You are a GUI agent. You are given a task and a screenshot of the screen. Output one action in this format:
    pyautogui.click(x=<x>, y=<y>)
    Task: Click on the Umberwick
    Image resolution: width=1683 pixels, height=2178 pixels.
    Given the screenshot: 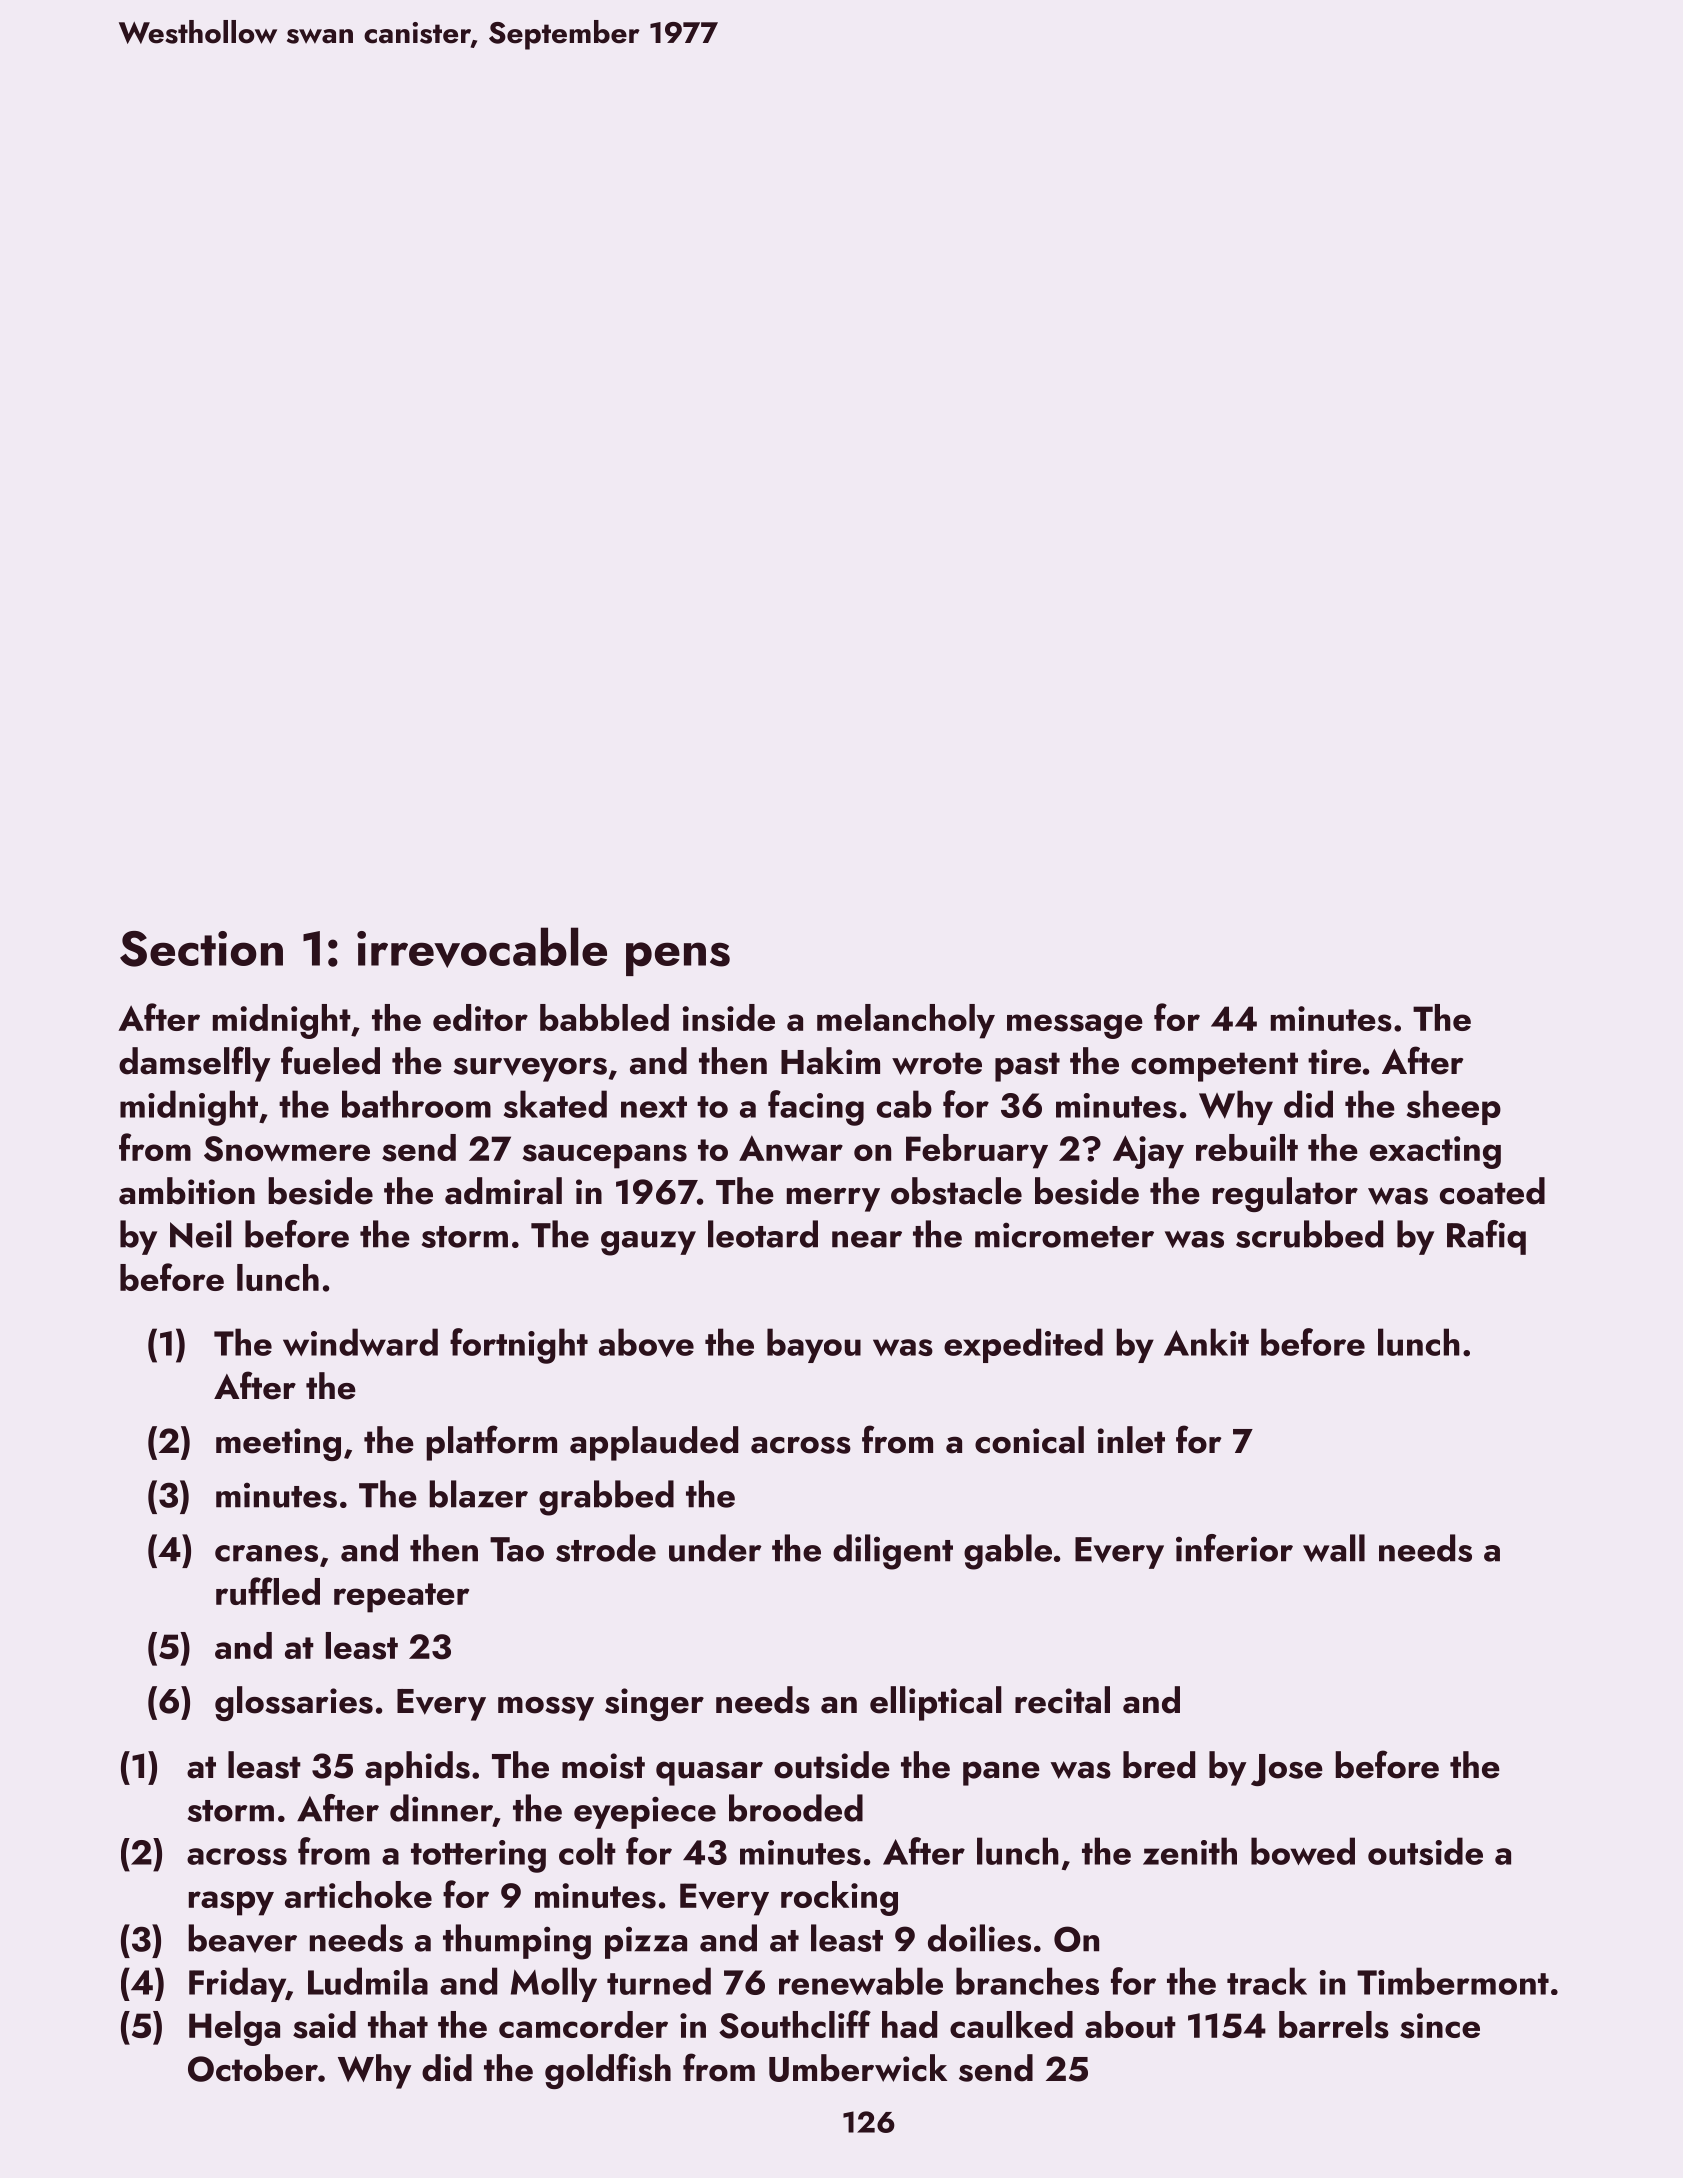 What is the action you would take?
    pyautogui.click(x=858, y=2068)
